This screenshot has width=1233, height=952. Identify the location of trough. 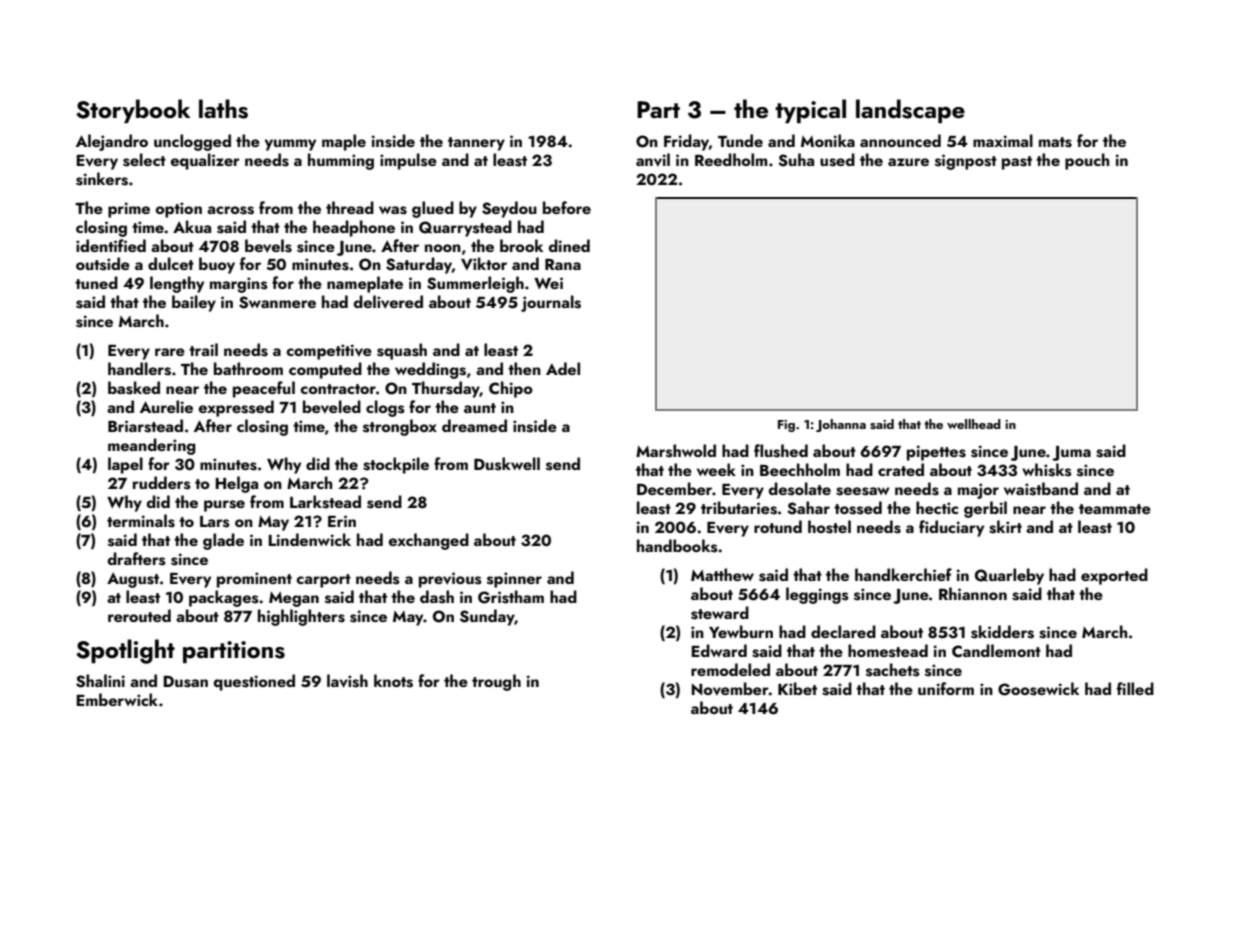
(496, 682).
